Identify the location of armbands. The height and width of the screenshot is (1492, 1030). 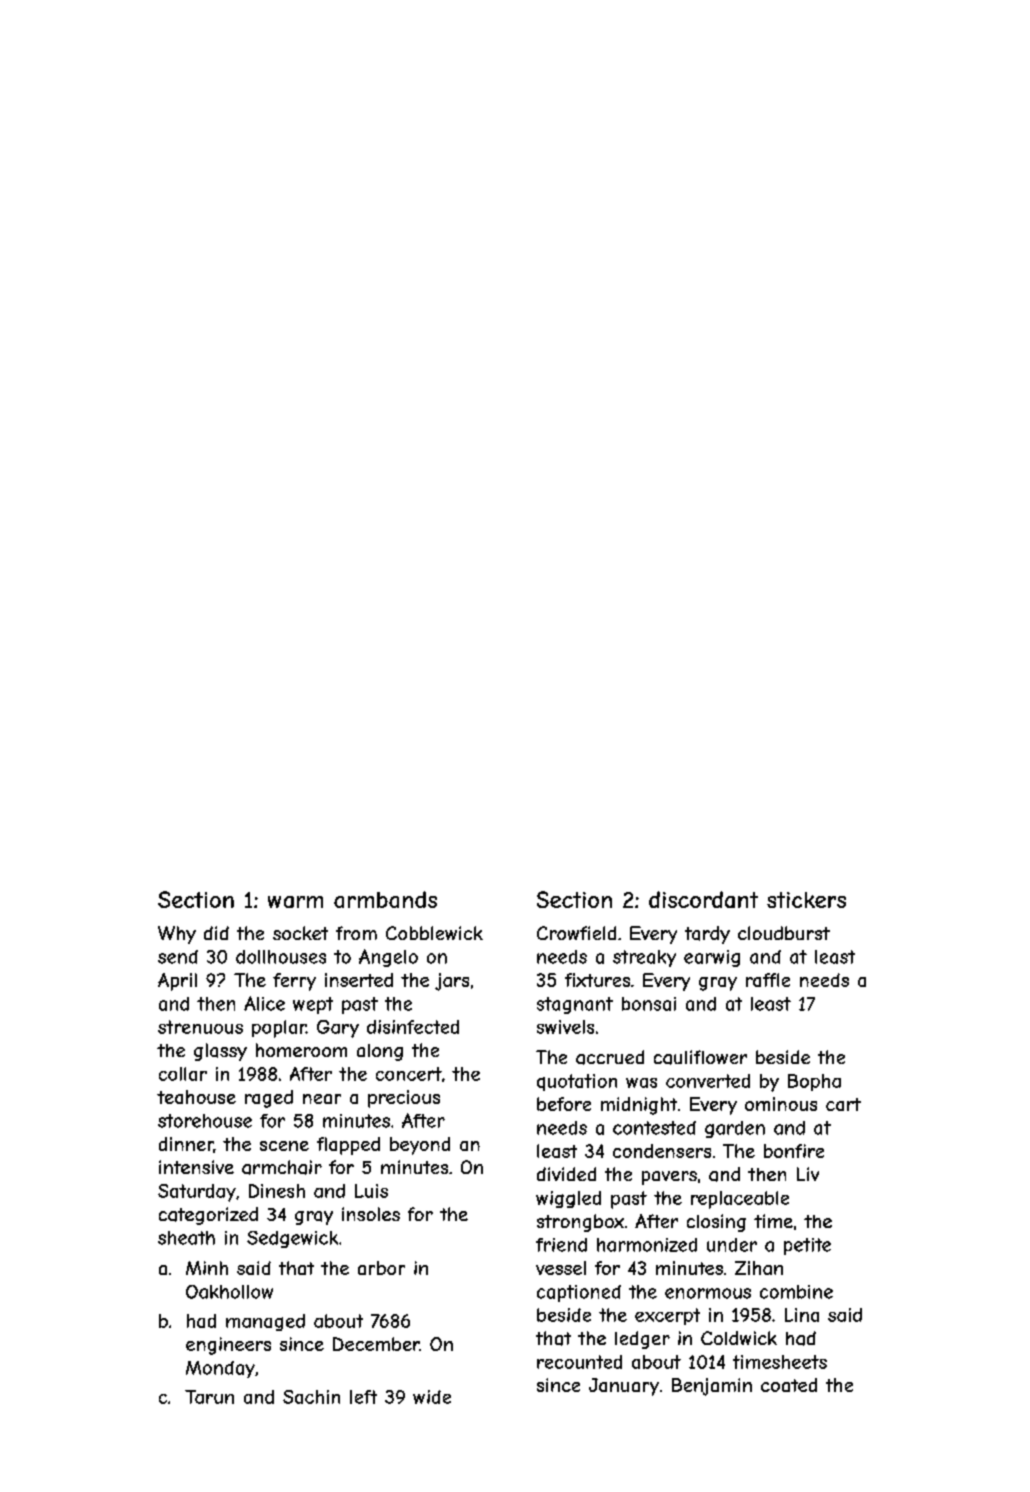
(385, 899).
